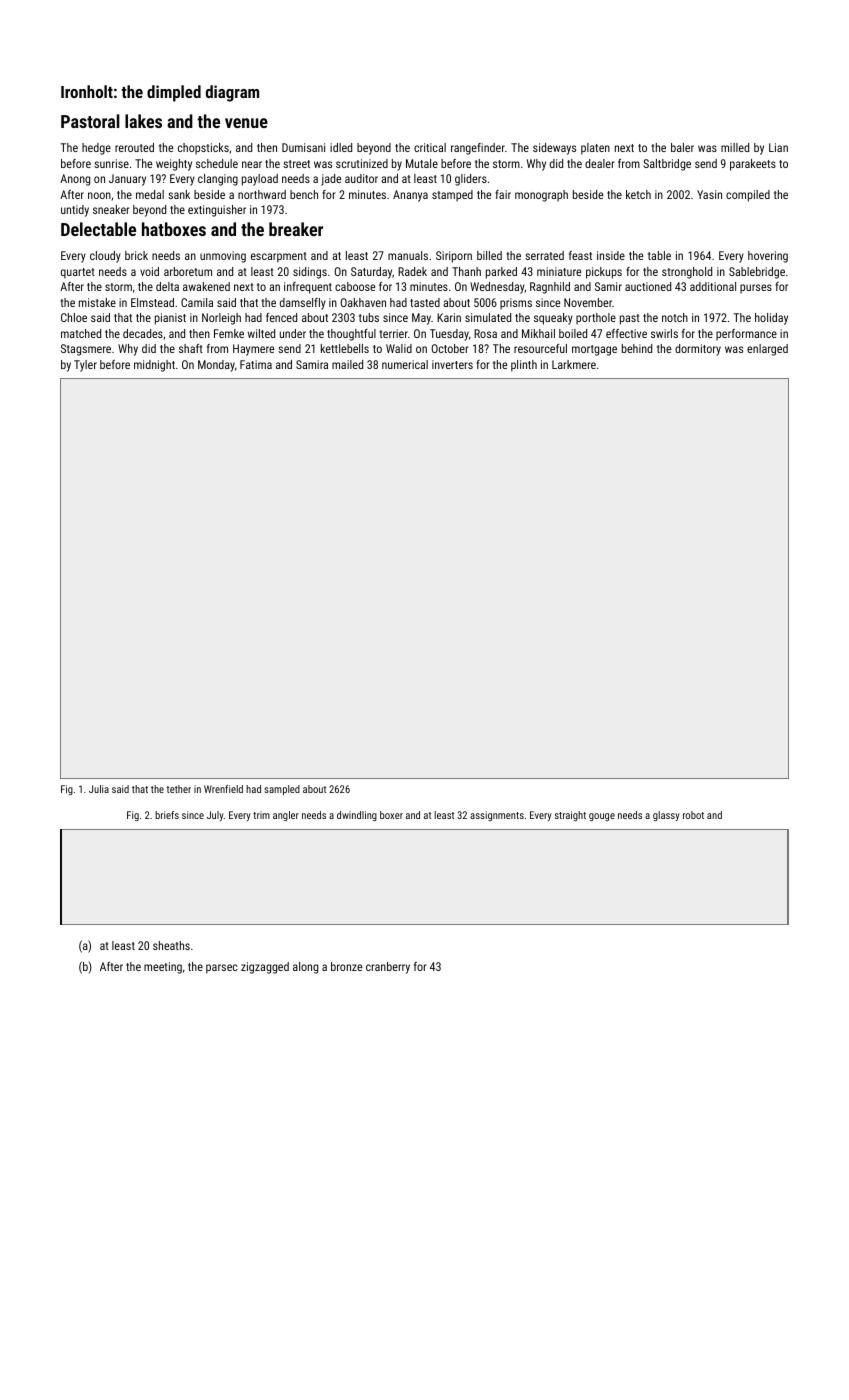 This document has height=1400, width=849. What do you see at coordinates (167, 815) in the document?
I see `briefs` at bounding box center [167, 815].
